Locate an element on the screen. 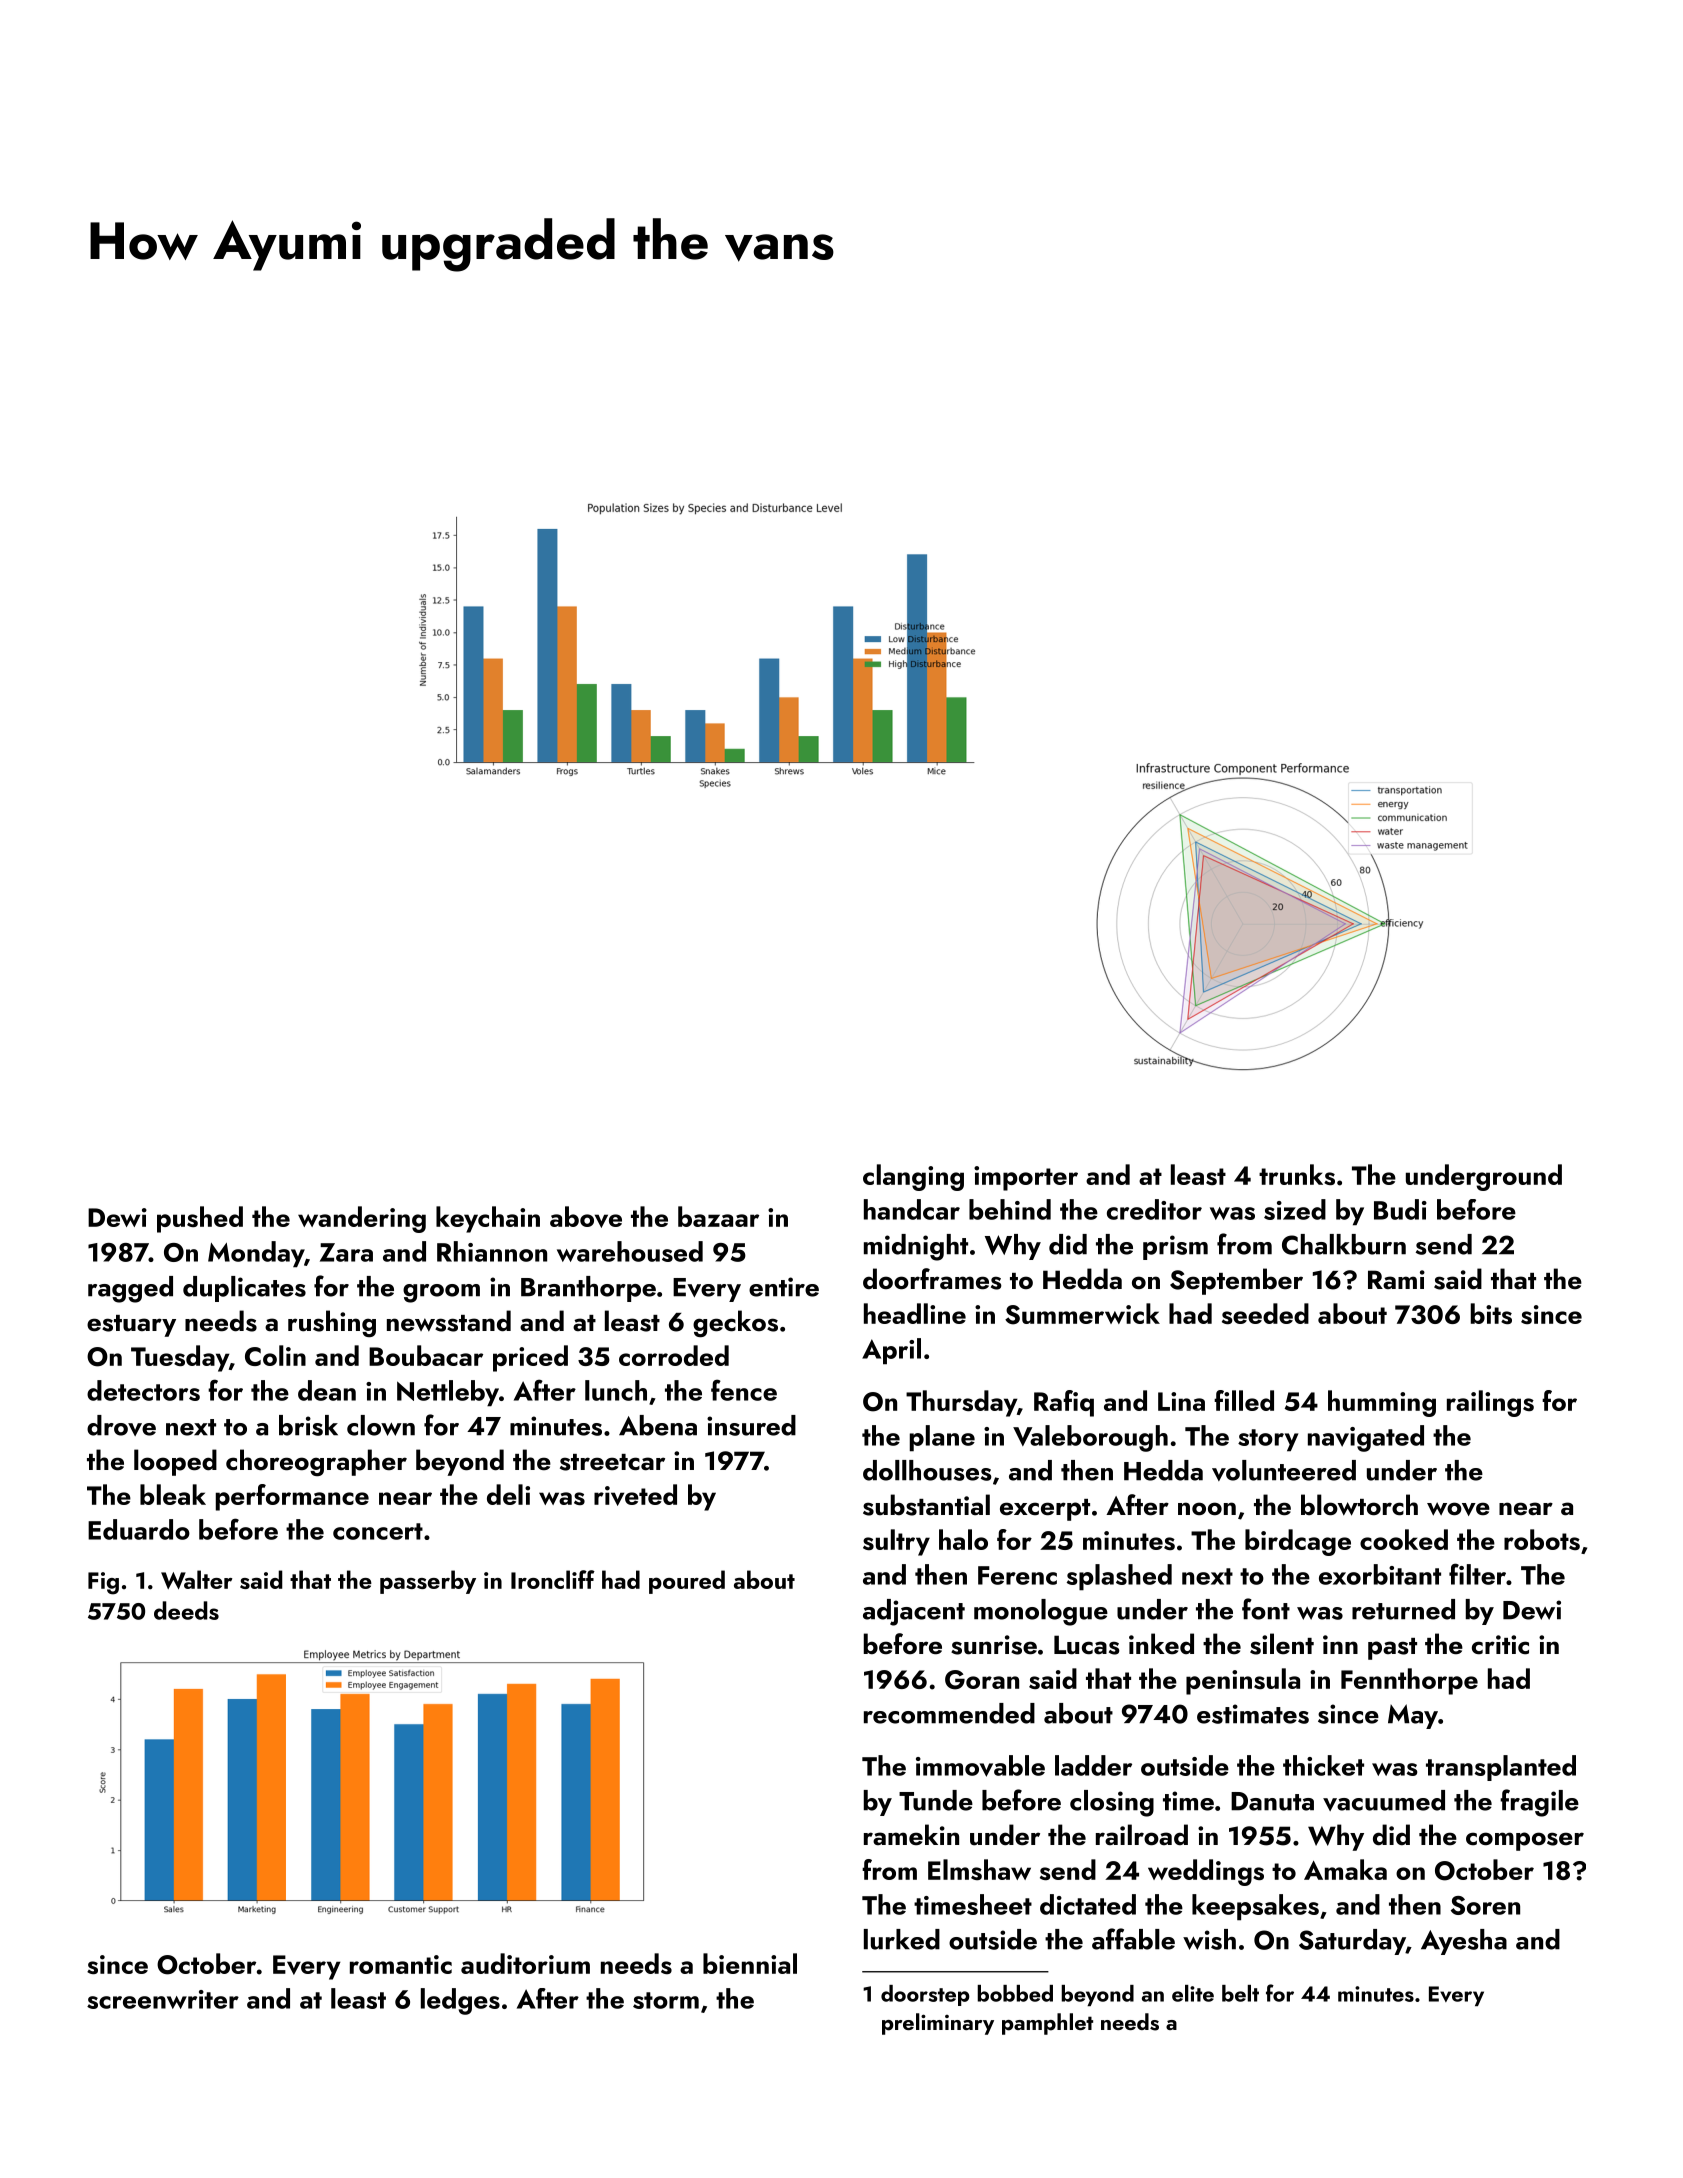 Image resolution: width=1683 pixels, height=2178 pixels. prism is located at coordinates (1175, 1247).
